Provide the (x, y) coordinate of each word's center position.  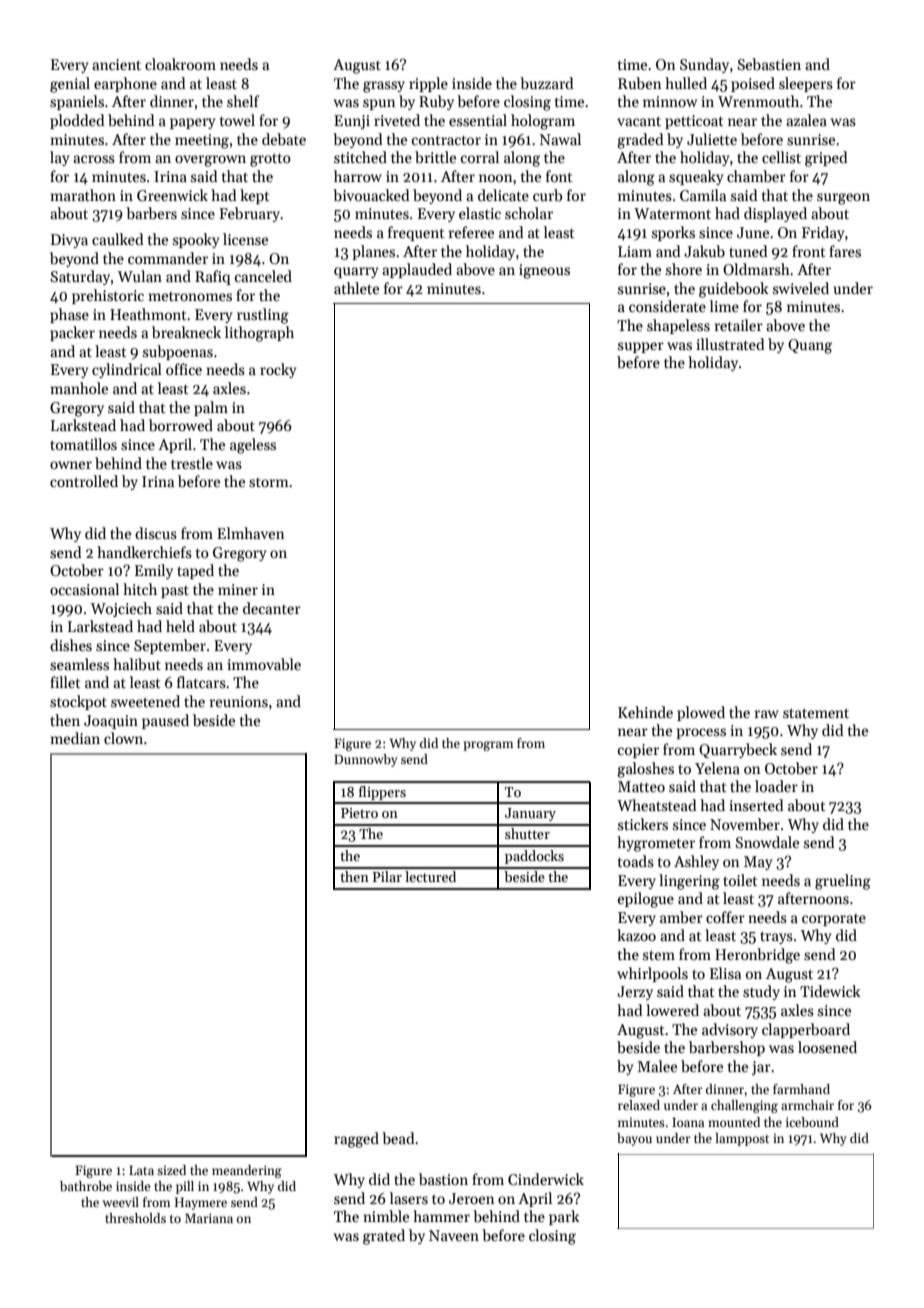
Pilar (387, 876)
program (488, 746)
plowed (701, 713)
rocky (278, 370)
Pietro (359, 813)
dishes (71, 645)
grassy (384, 87)
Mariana (209, 1218)
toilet (740, 880)
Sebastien (769, 64)
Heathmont (148, 314)
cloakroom (180, 64)
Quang (810, 346)
